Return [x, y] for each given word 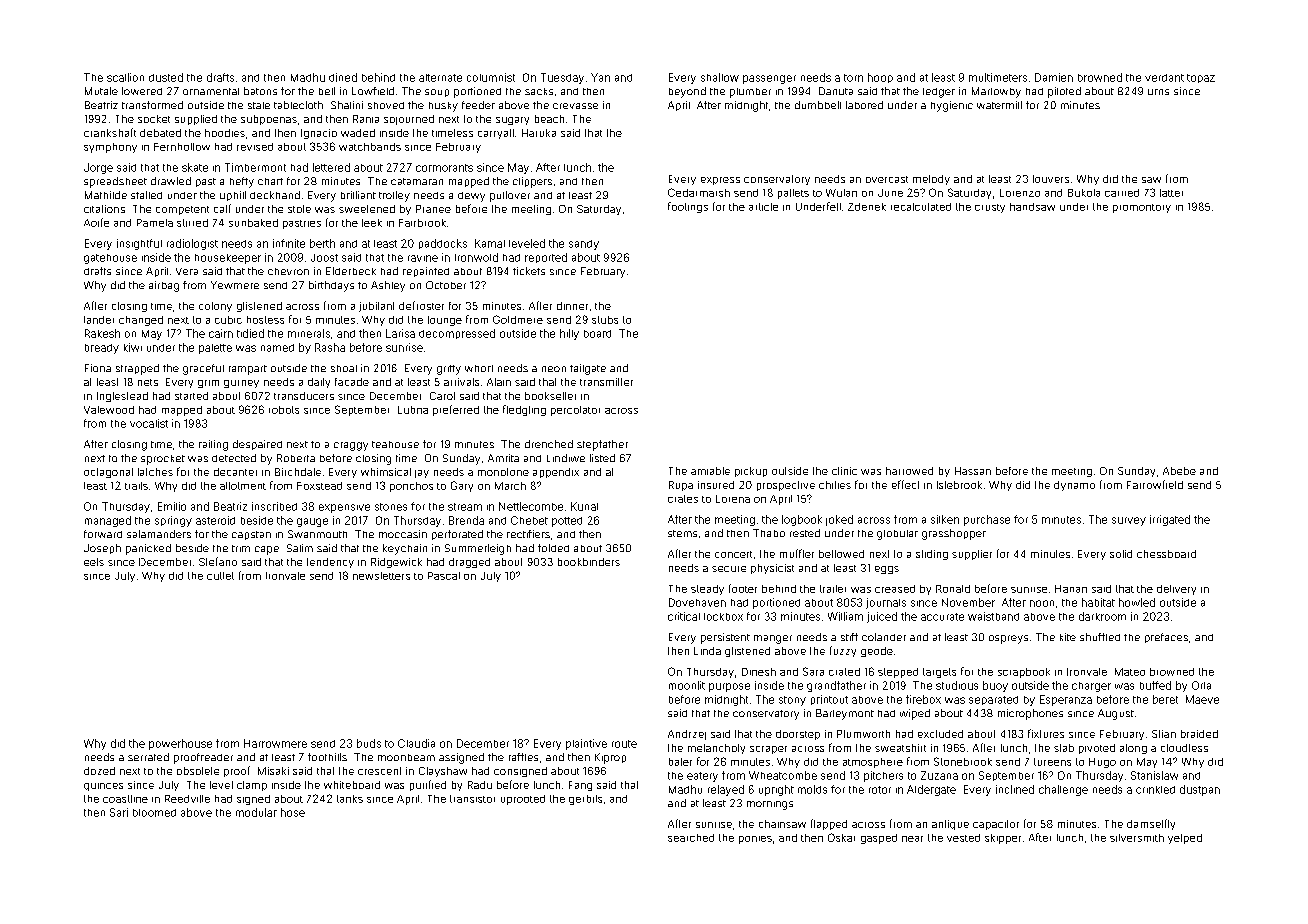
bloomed [154, 813]
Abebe [1179, 471]
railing [213, 445]
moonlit [687, 685]
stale [259, 105]
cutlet [220, 576]
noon [1042, 603]
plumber [750, 93]
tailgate [588, 369]
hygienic [952, 106]
